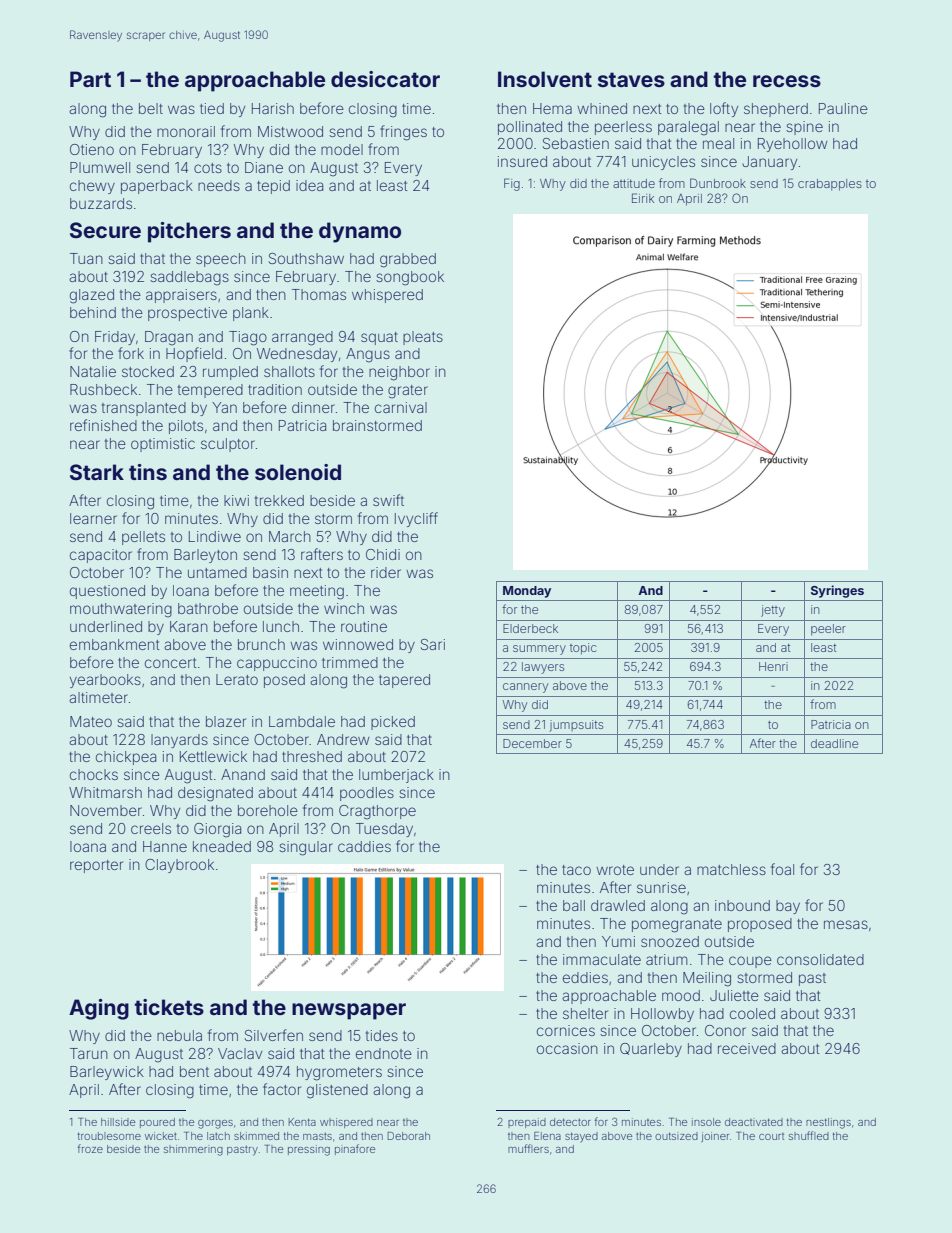  What do you see at coordinates (567, 1048) in the screenshot?
I see `occasion` at bounding box center [567, 1048].
